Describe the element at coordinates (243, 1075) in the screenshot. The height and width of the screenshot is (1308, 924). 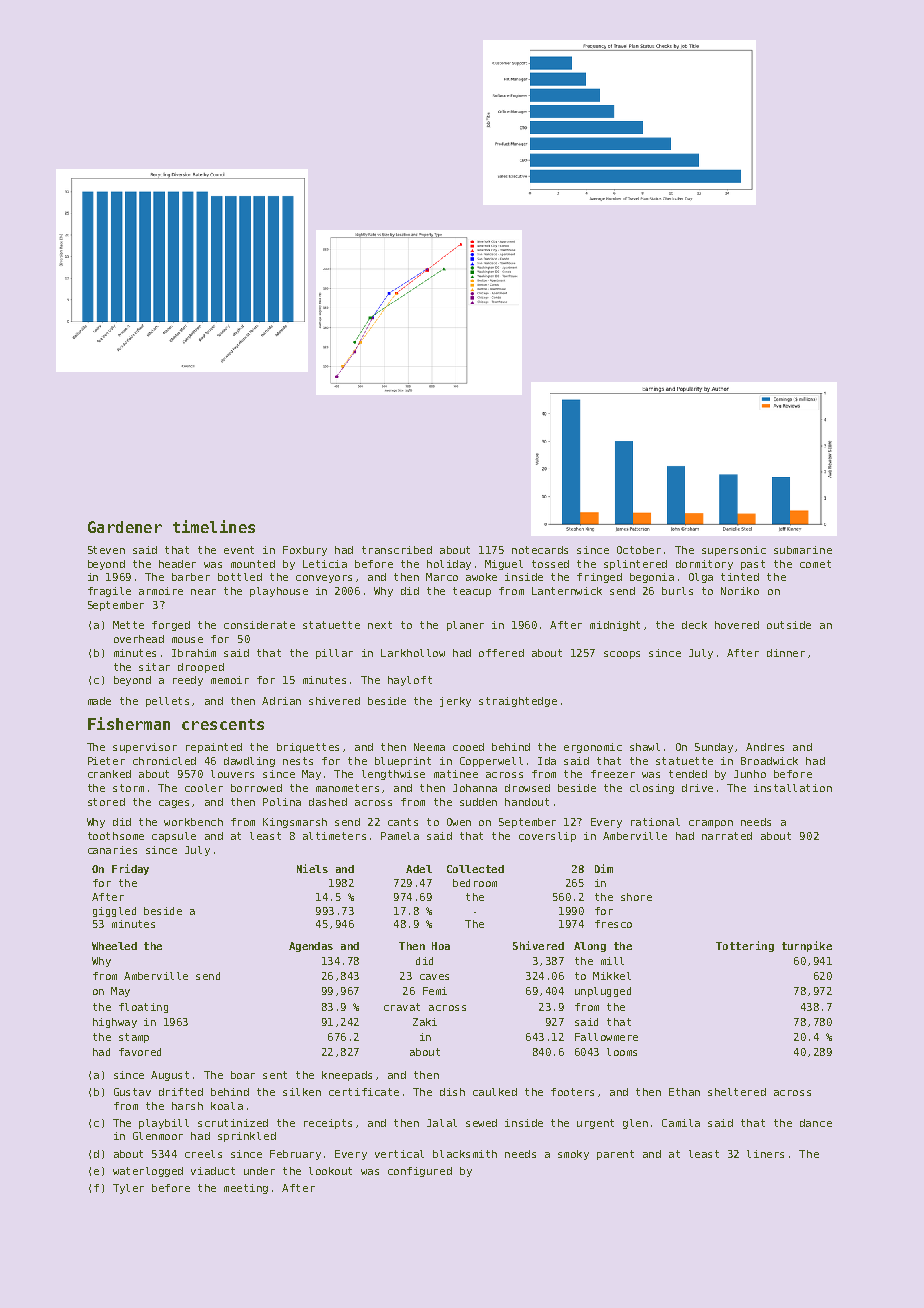
I see `boar` at that location.
